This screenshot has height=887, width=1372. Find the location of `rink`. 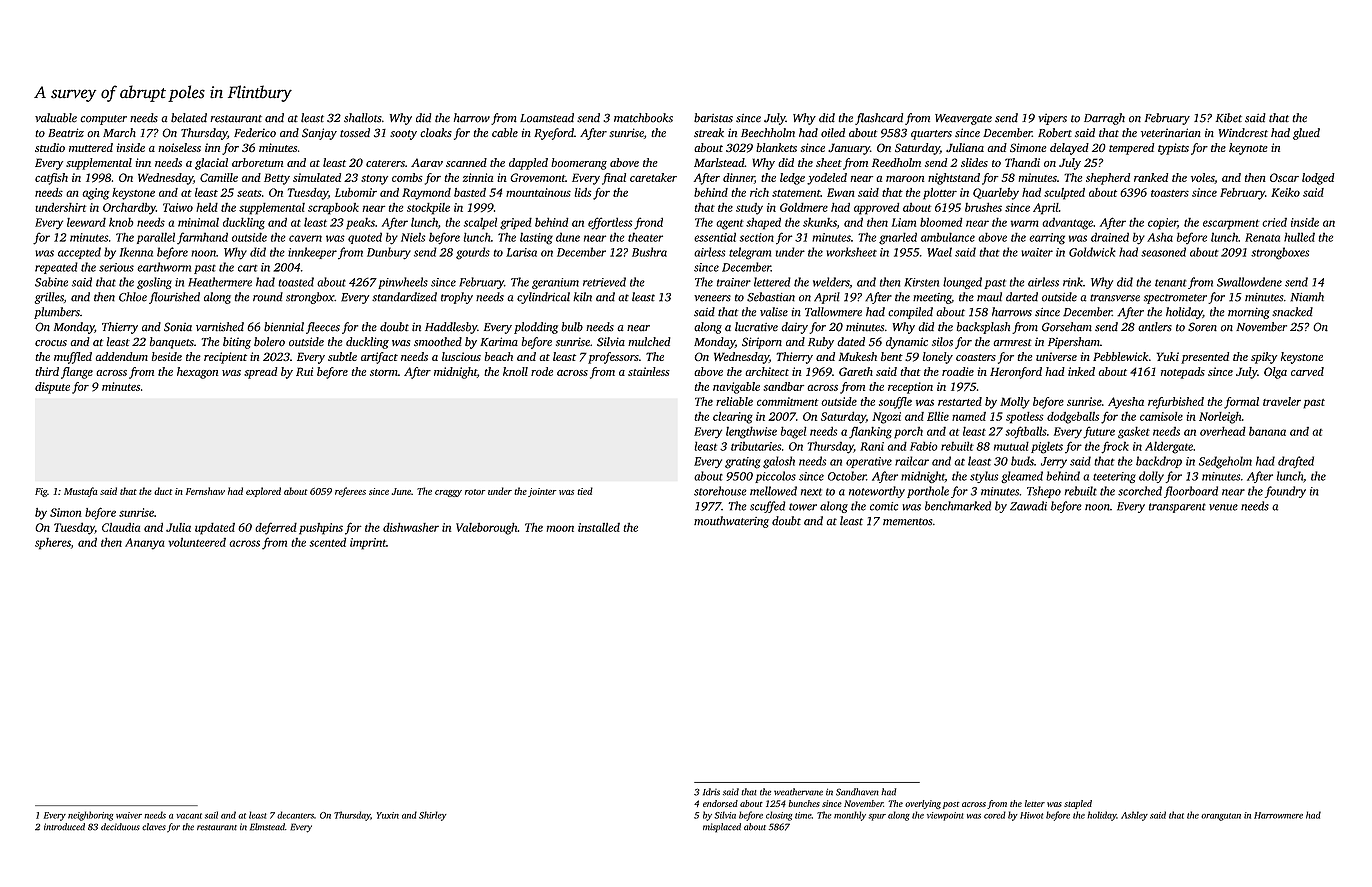

rink is located at coordinates (1073, 282).
